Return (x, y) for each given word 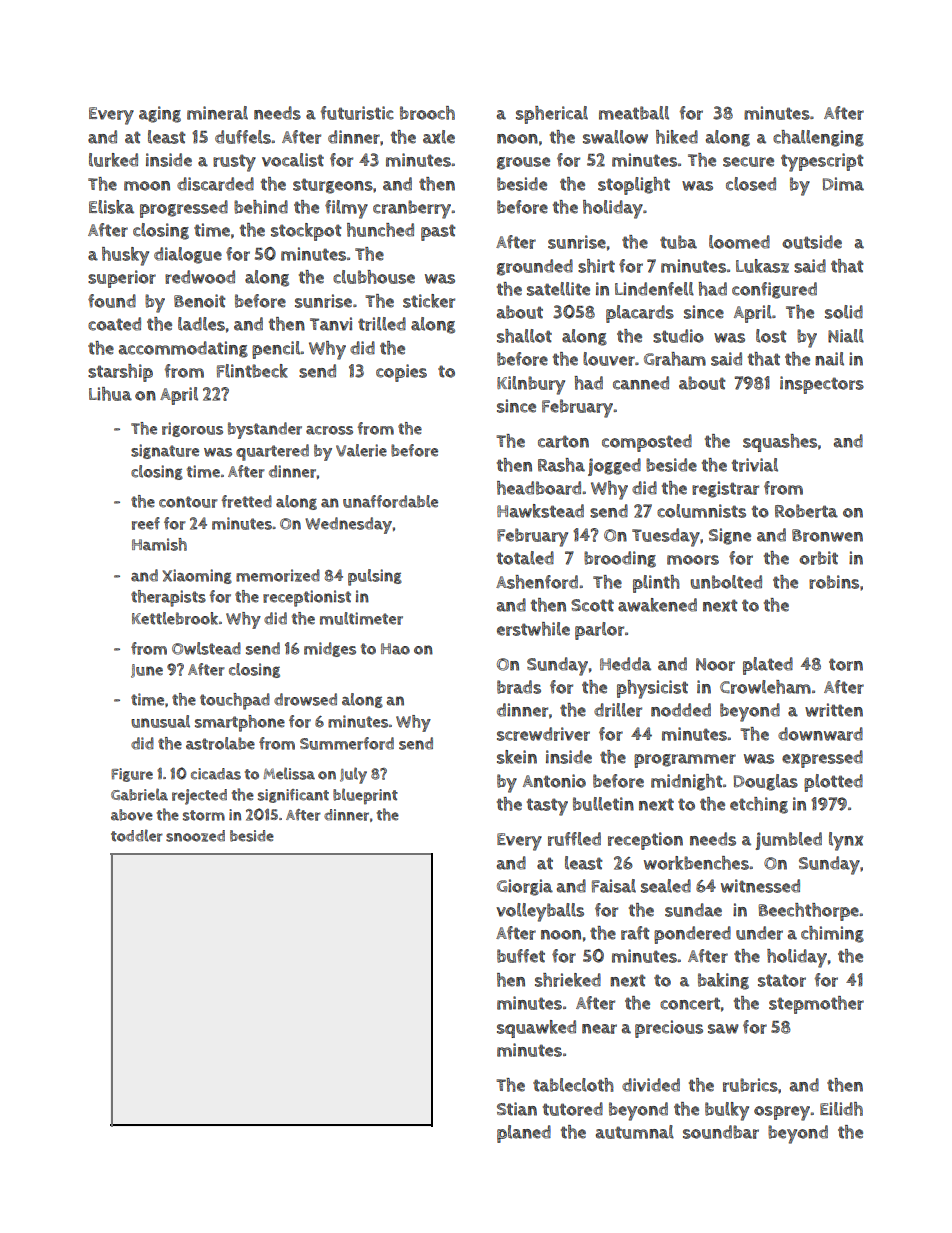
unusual (160, 721)
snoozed (195, 836)
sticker (429, 301)
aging (160, 114)
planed (524, 1134)
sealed (666, 886)
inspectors (822, 385)
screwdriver (543, 734)
